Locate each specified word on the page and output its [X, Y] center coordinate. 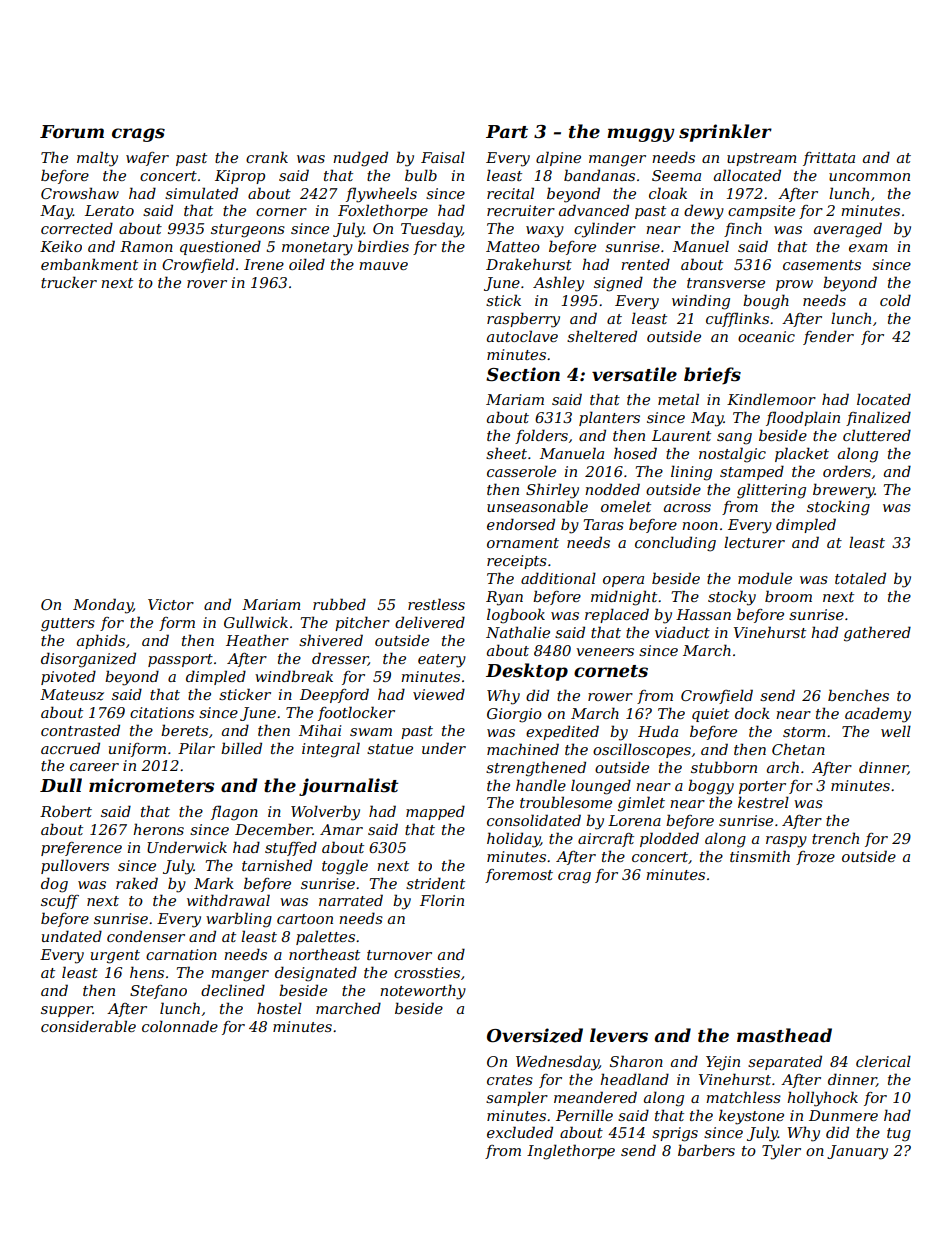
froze [815, 858]
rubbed [339, 604]
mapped [435, 812]
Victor [171, 604]
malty [97, 159]
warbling [239, 920]
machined [523, 749]
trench [835, 838]
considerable [88, 1026]
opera [623, 581]
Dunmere [843, 1115]
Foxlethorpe [383, 211]
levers [619, 1035]
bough [766, 302]
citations [162, 712]
